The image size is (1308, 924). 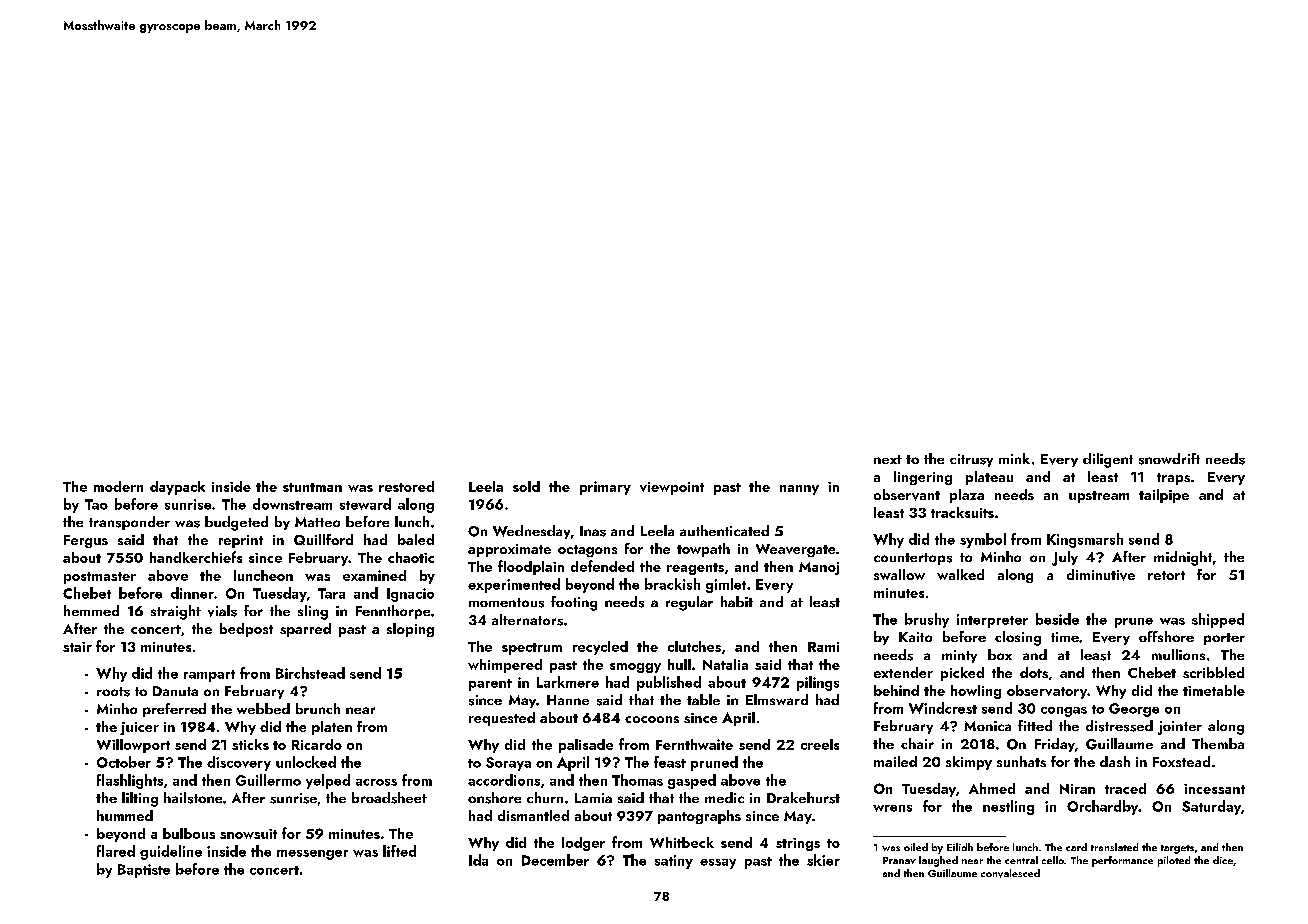 I want to click on scribbled, so click(x=1213, y=672).
